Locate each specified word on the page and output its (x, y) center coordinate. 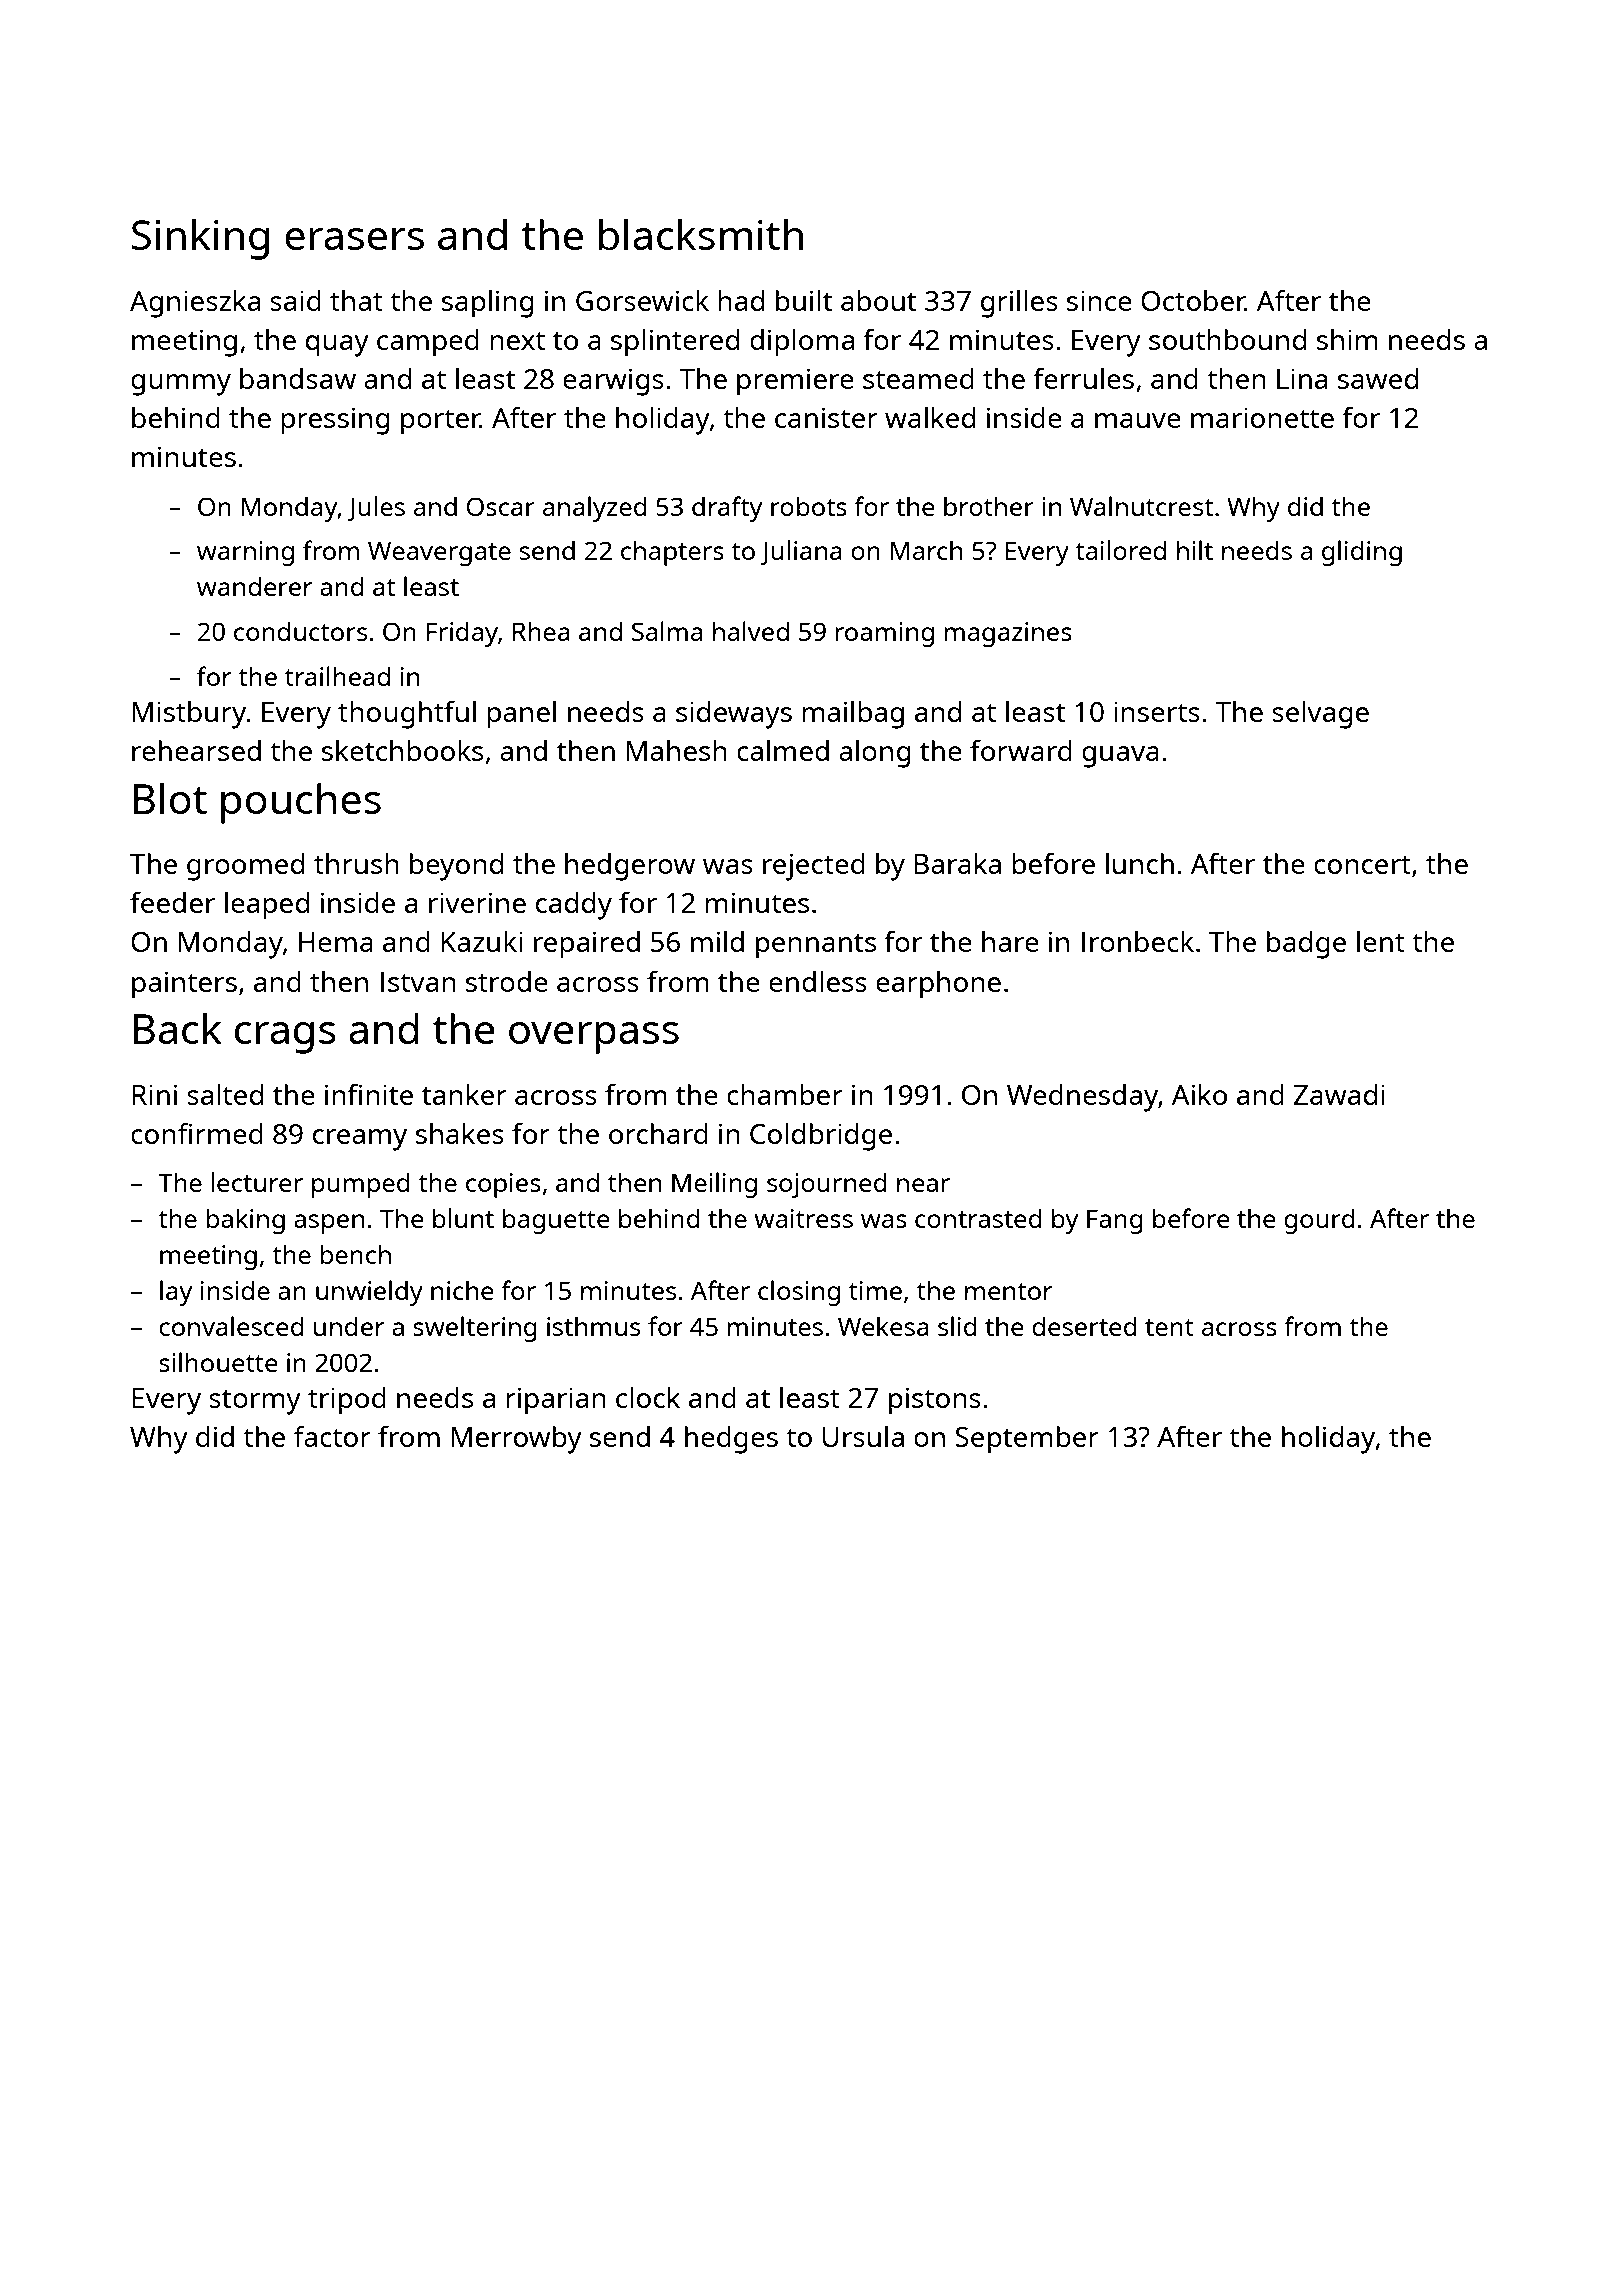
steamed (918, 378)
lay (176, 1293)
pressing (335, 421)
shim (1347, 339)
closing (799, 1293)
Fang (1115, 1221)
